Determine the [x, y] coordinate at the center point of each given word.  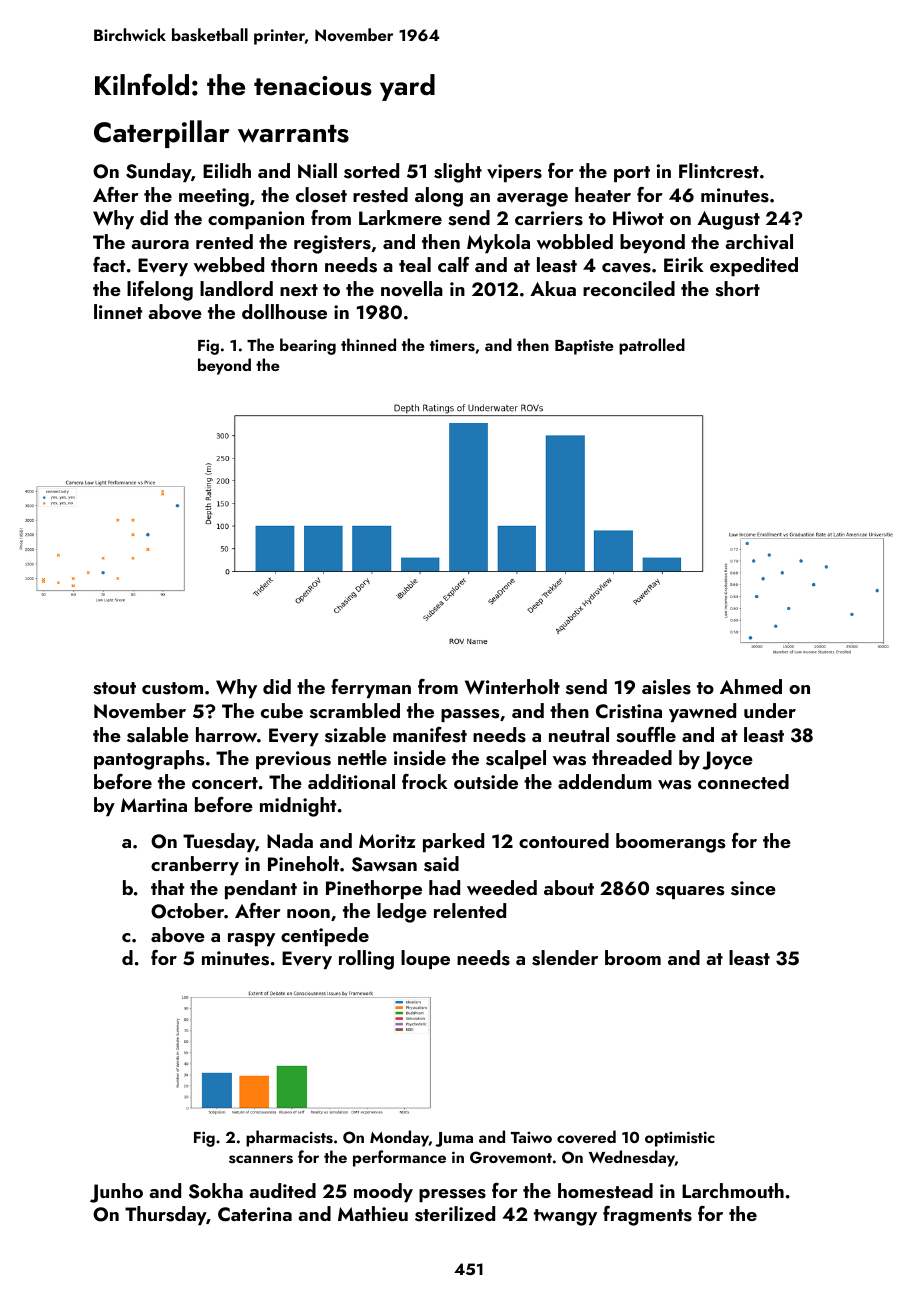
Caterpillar [162, 134]
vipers [514, 173]
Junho [116, 1193]
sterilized [455, 1214]
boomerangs [670, 843]
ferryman [371, 688]
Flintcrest [719, 171]
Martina [154, 805]
